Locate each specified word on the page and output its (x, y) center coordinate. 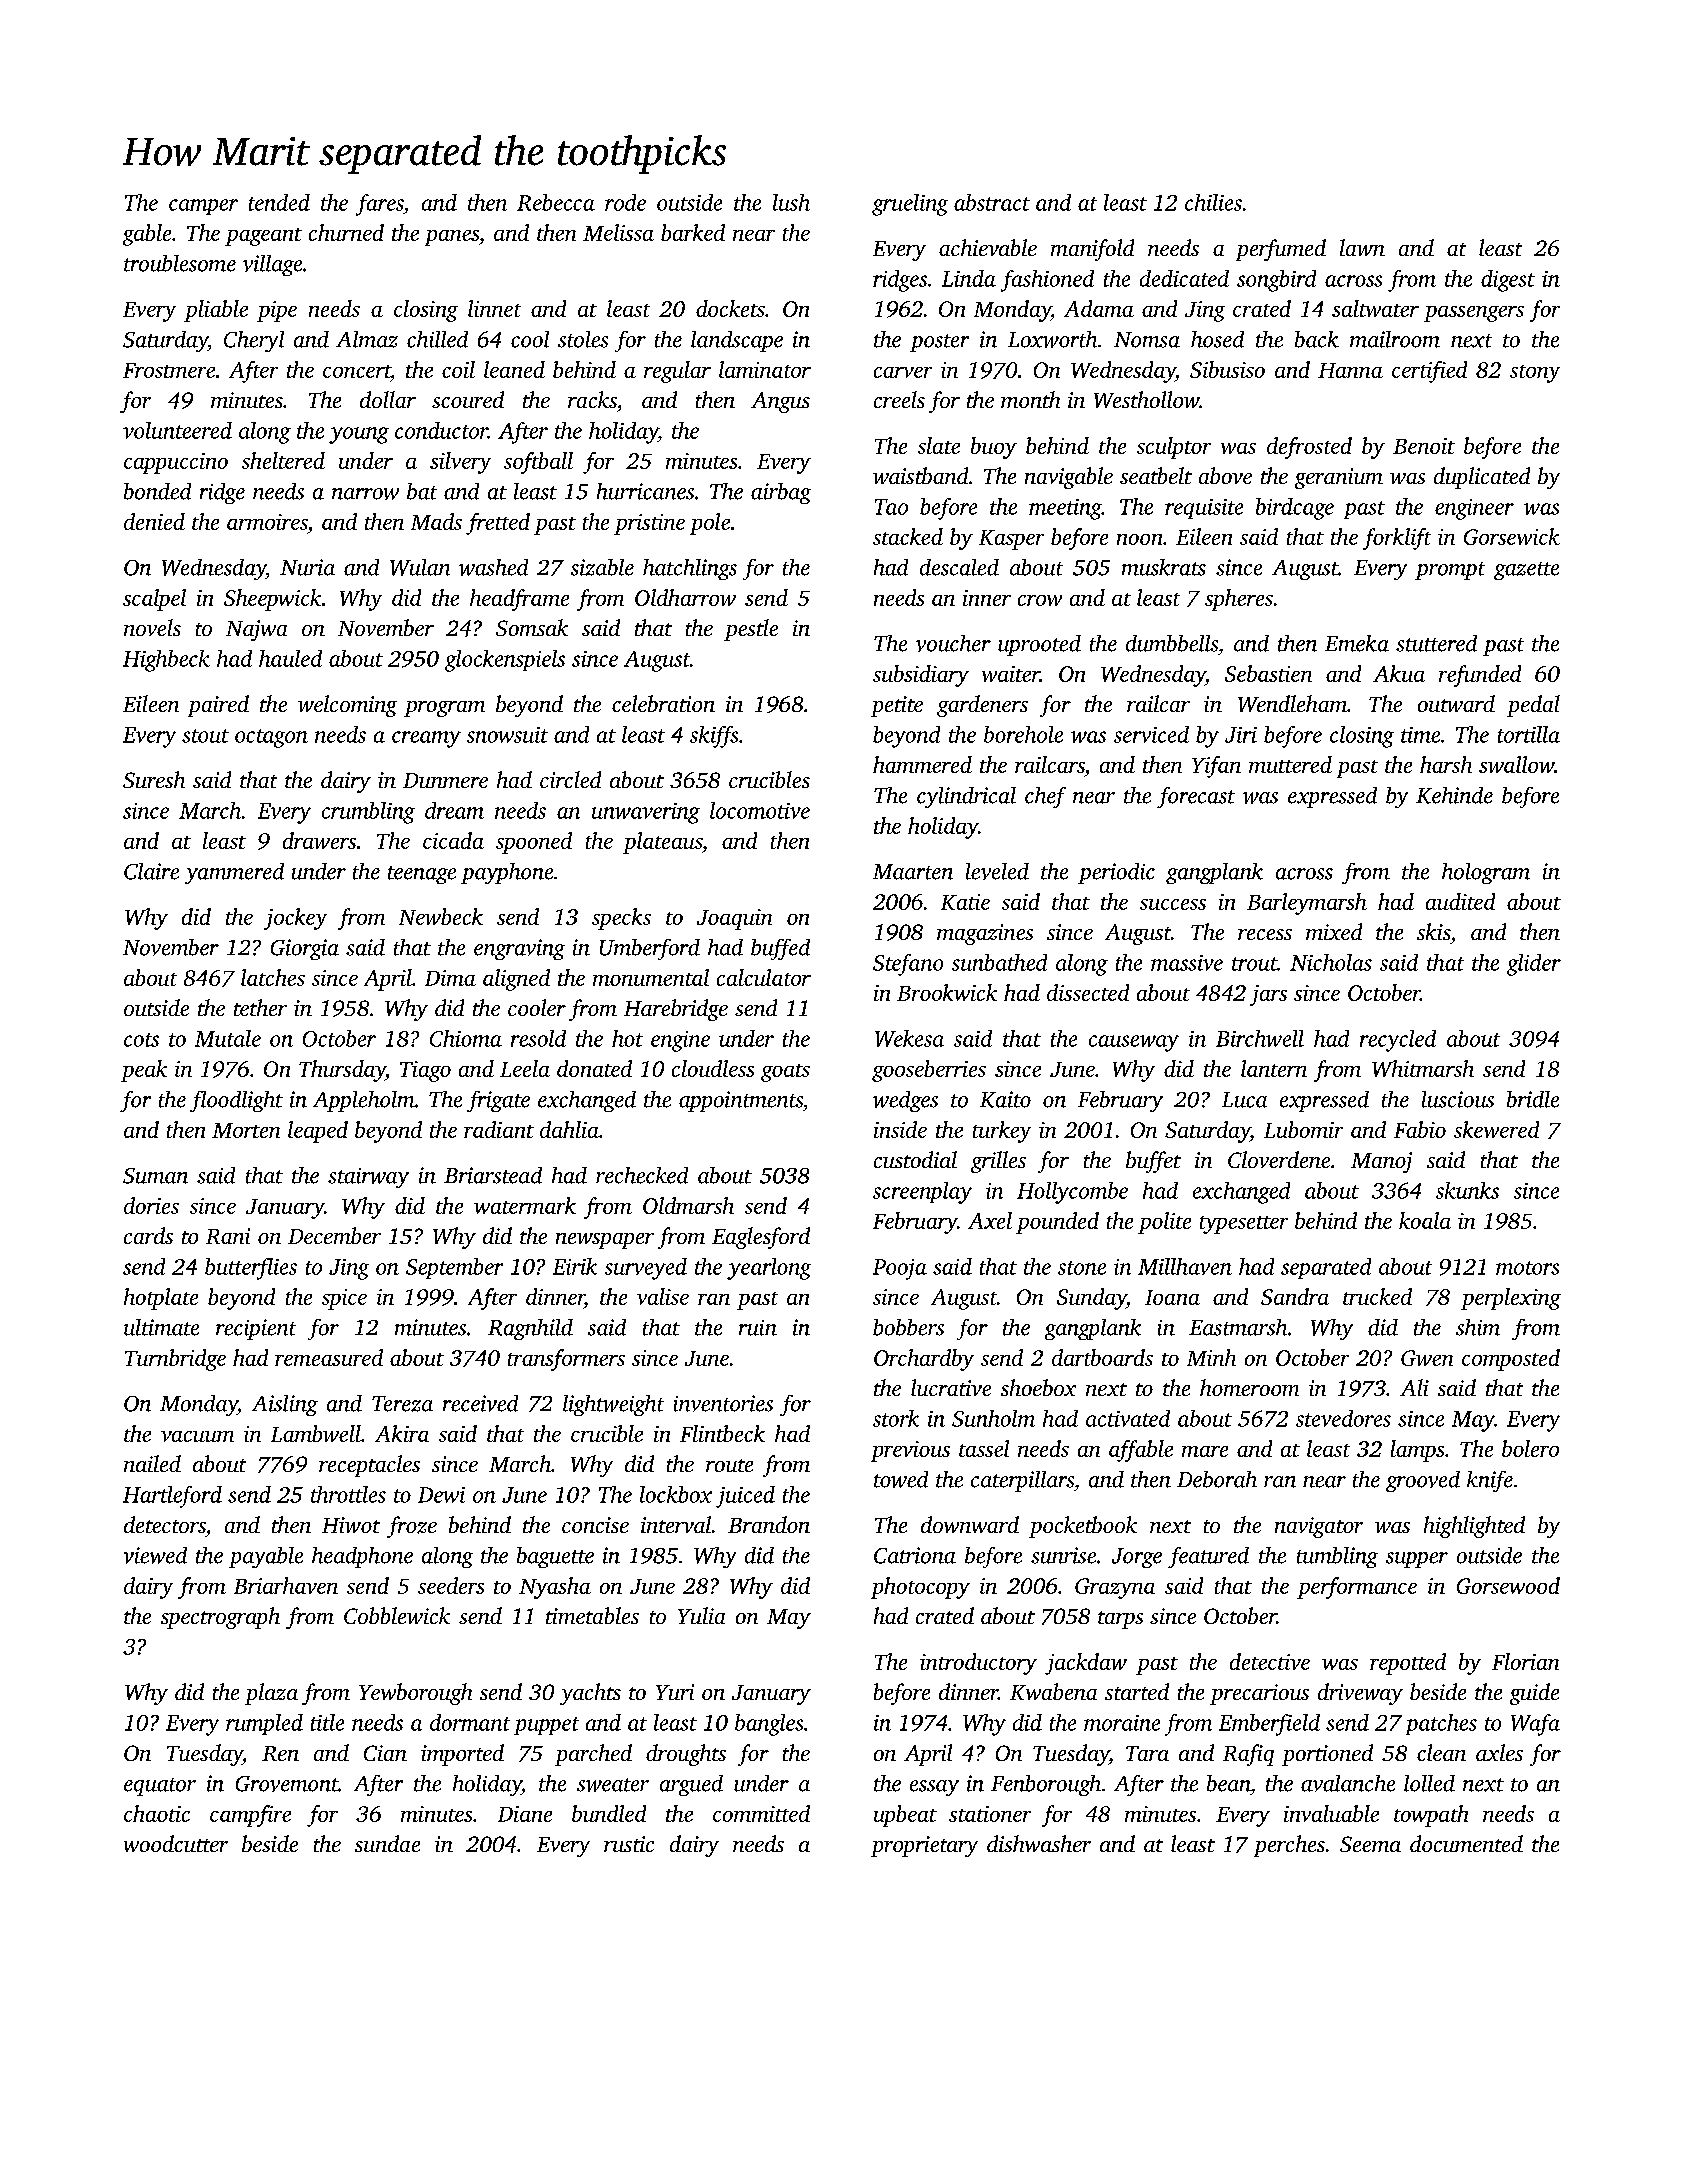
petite (897, 706)
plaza (271, 1694)
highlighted (1474, 1527)
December (334, 1235)
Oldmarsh (688, 1205)
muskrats (1164, 567)
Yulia (701, 1615)
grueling (910, 205)
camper (203, 207)
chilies (1213, 202)
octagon (271, 738)
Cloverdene (1279, 1159)
